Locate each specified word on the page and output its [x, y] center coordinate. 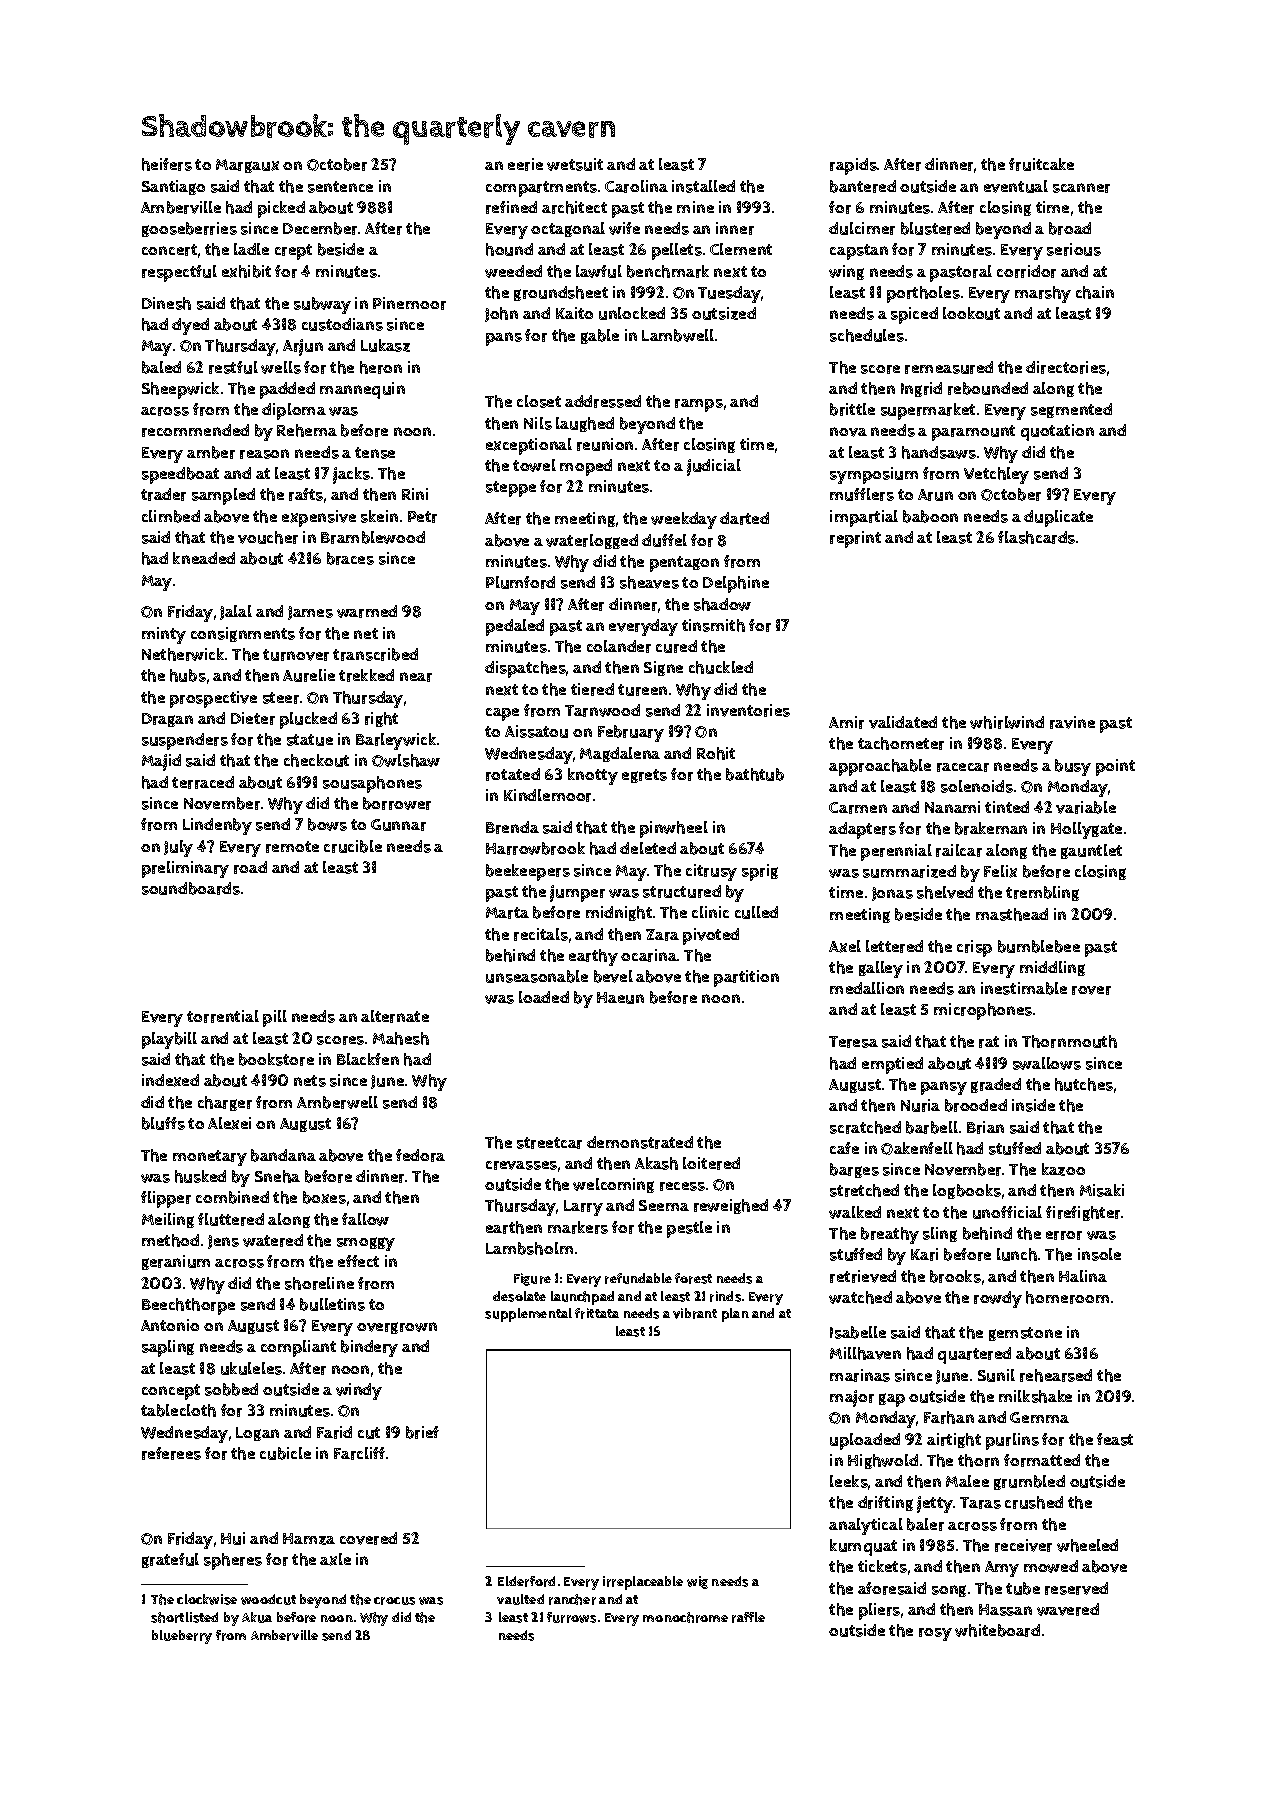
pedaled [515, 627]
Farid [334, 1432]
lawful [599, 271]
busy [1073, 767]
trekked [366, 675]
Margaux [247, 166]
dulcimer [862, 228]
